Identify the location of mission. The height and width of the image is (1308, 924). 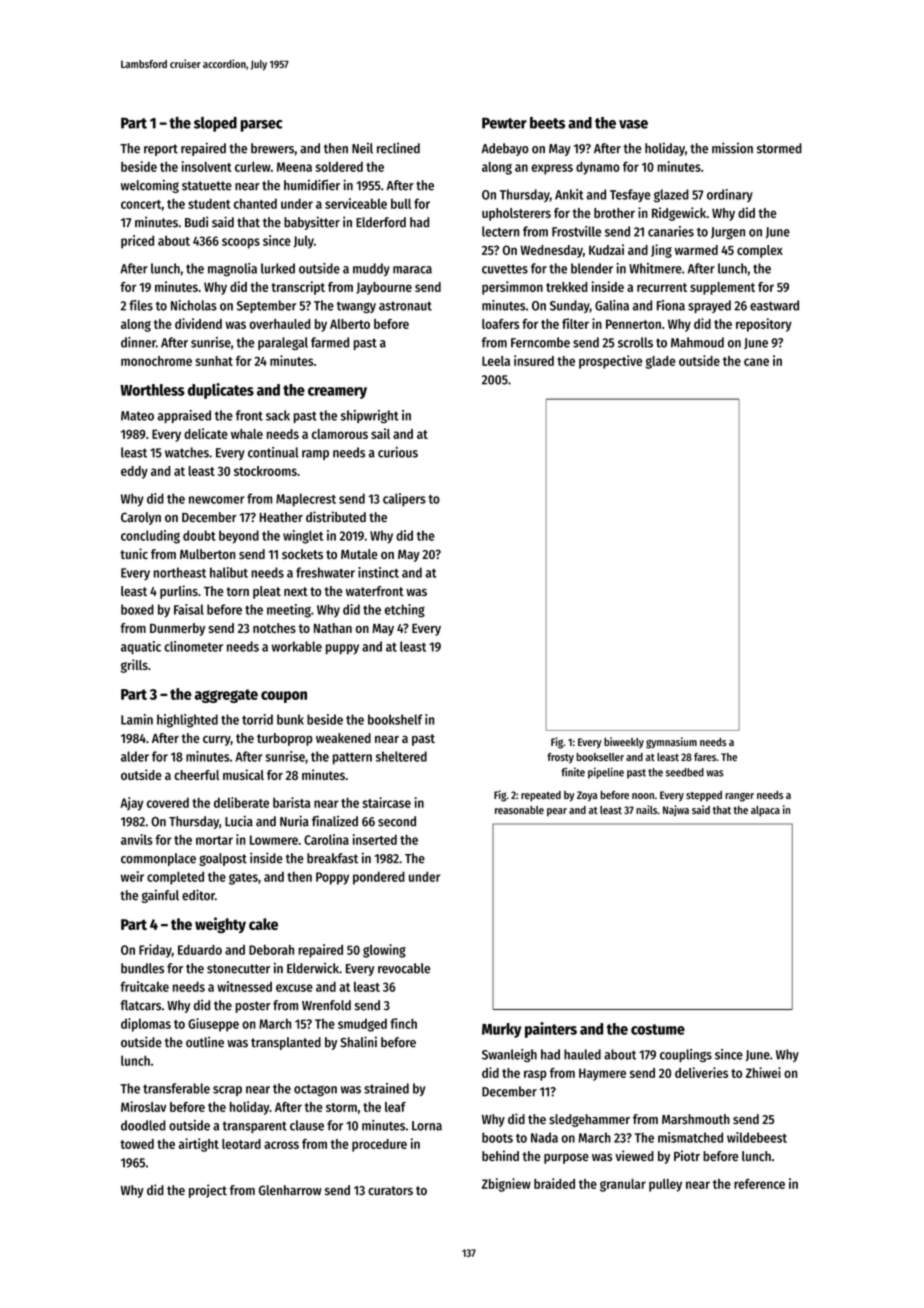
(732, 148).
